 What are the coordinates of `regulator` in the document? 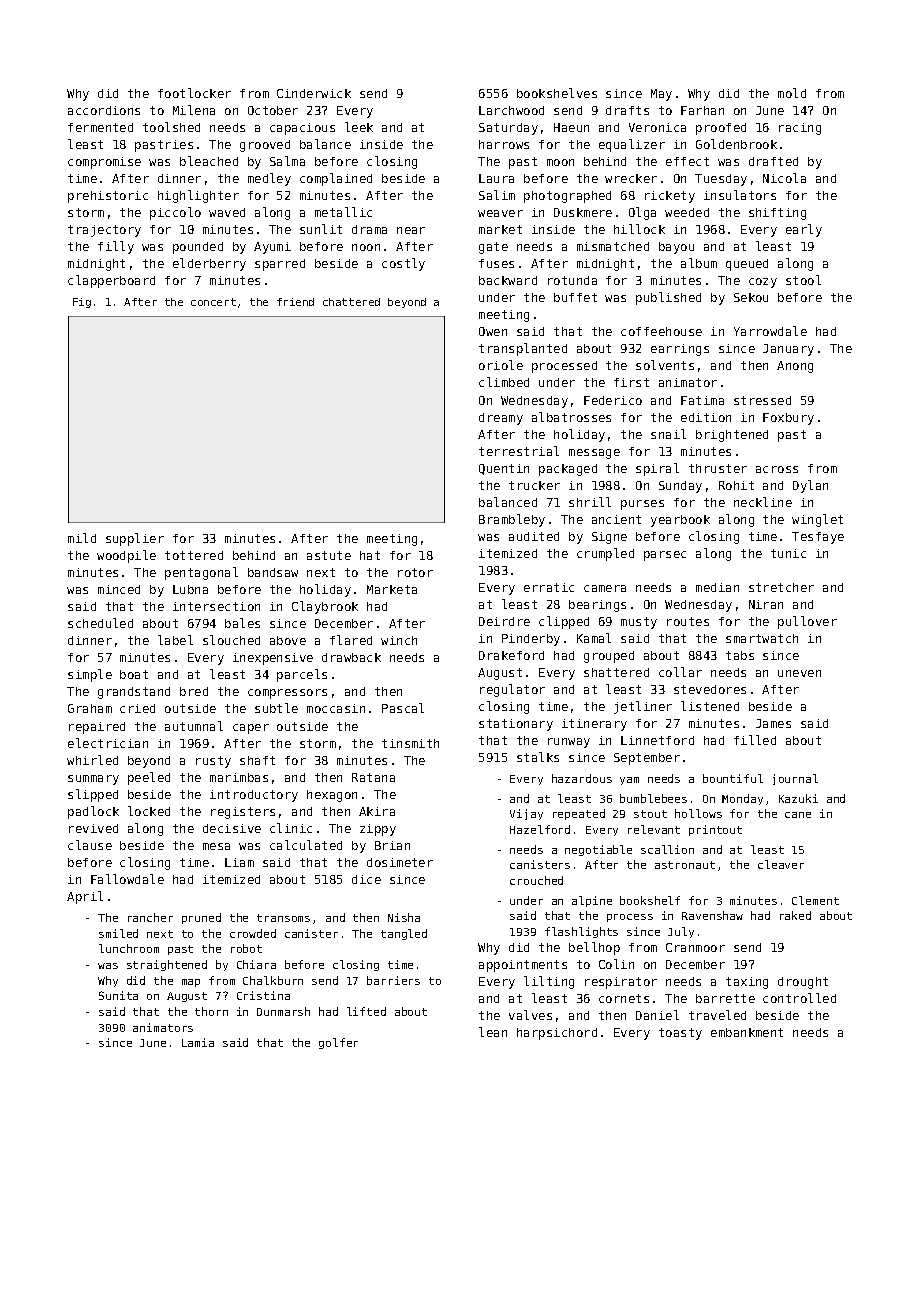 It's located at (512, 690).
